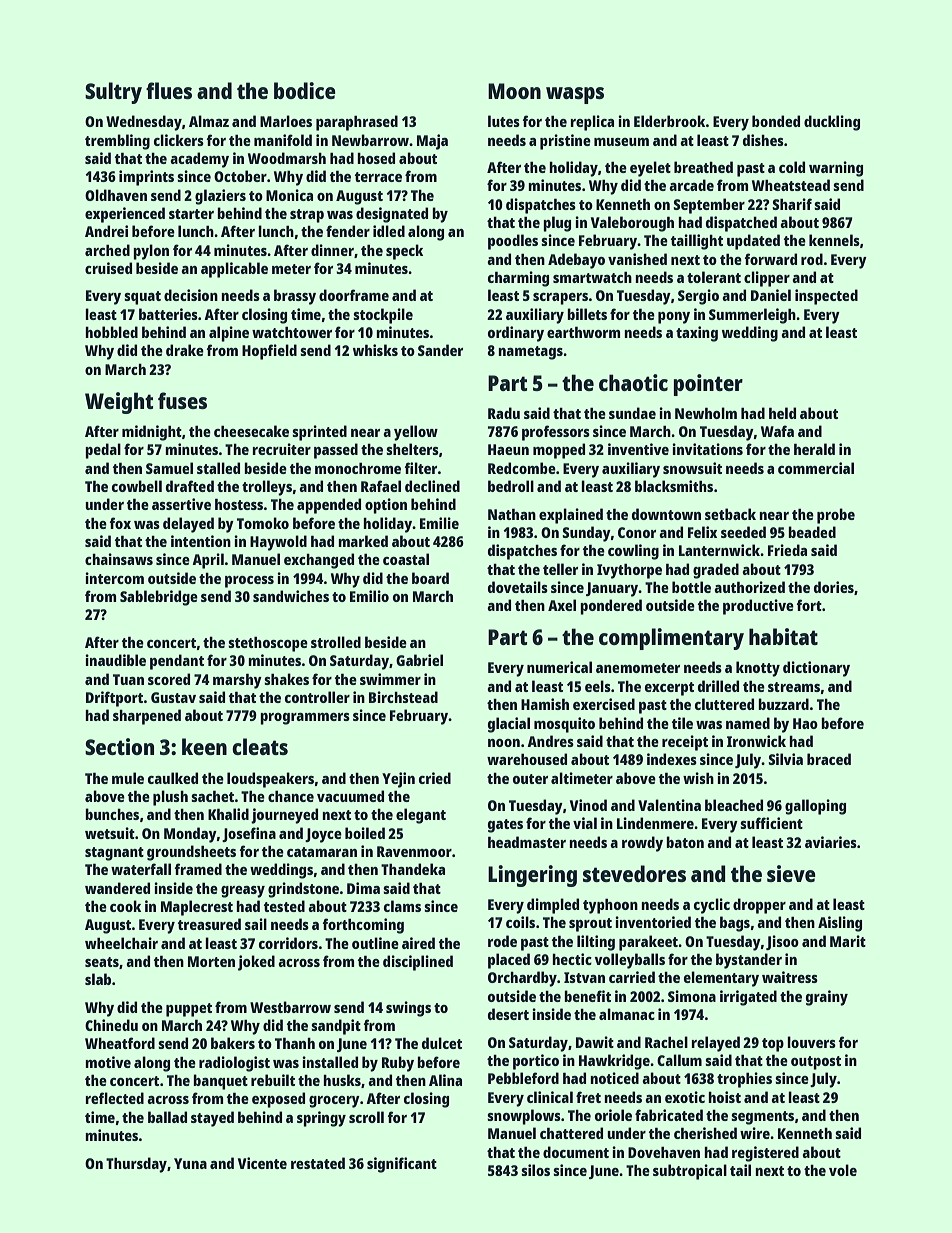 The image size is (952, 1233). Describe the element at coordinates (752, 316) in the page. I see `Summerleigh` at that location.
